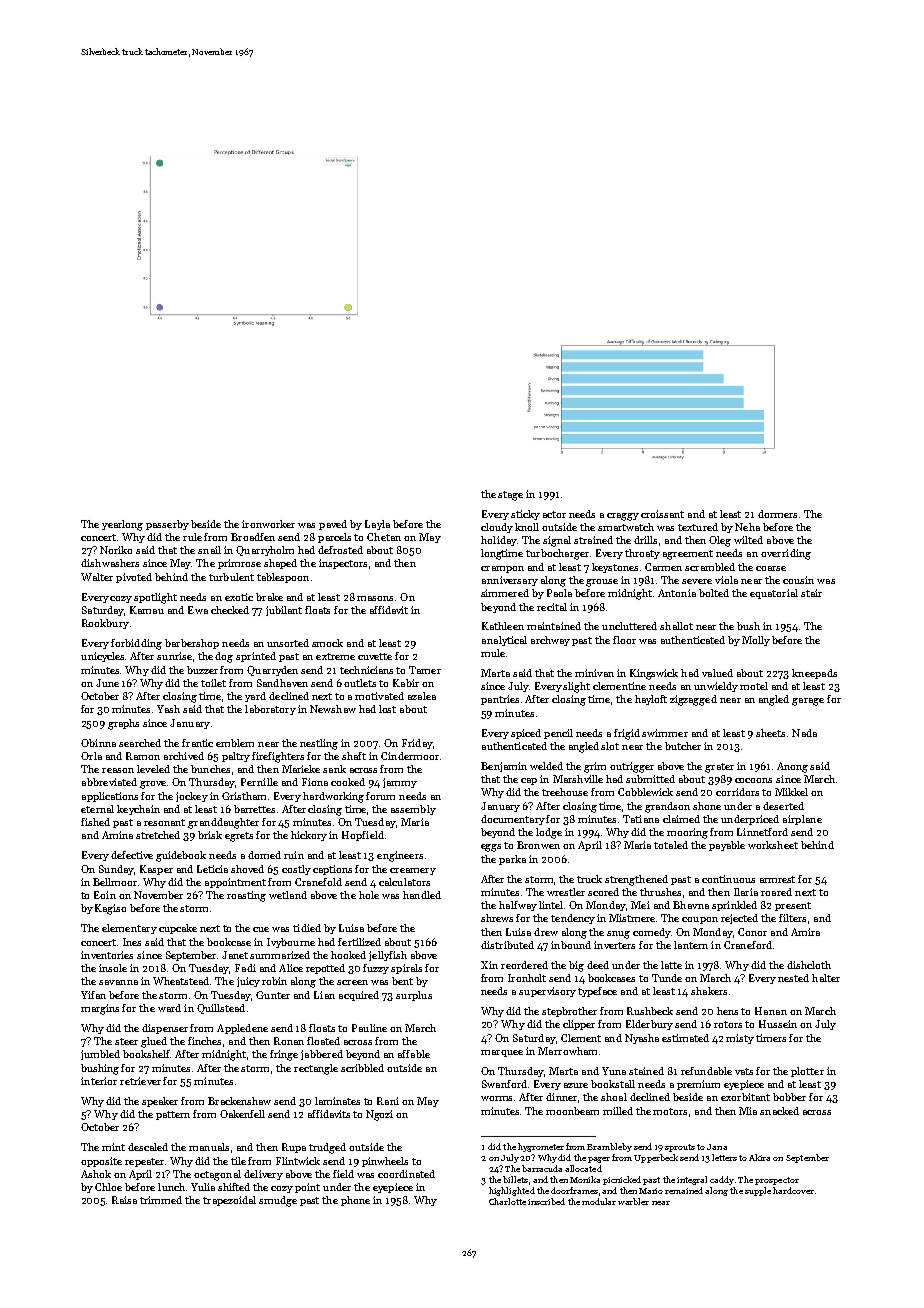 Image resolution: width=924 pixels, height=1308 pixels. Describe the element at coordinates (167, 525) in the image. I see `passerby` at that location.
